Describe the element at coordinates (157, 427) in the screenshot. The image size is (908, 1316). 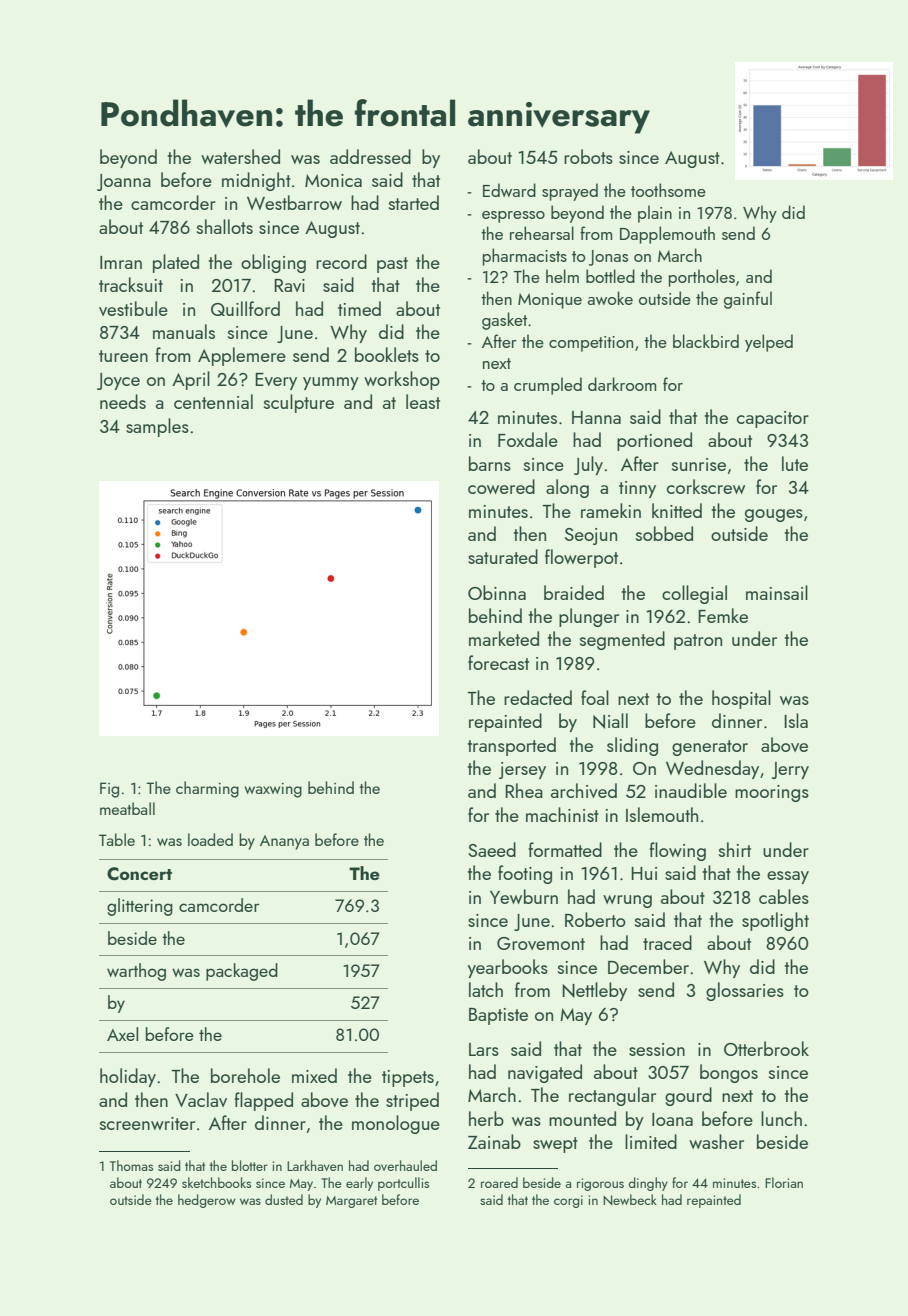
I see `samples` at that location.
